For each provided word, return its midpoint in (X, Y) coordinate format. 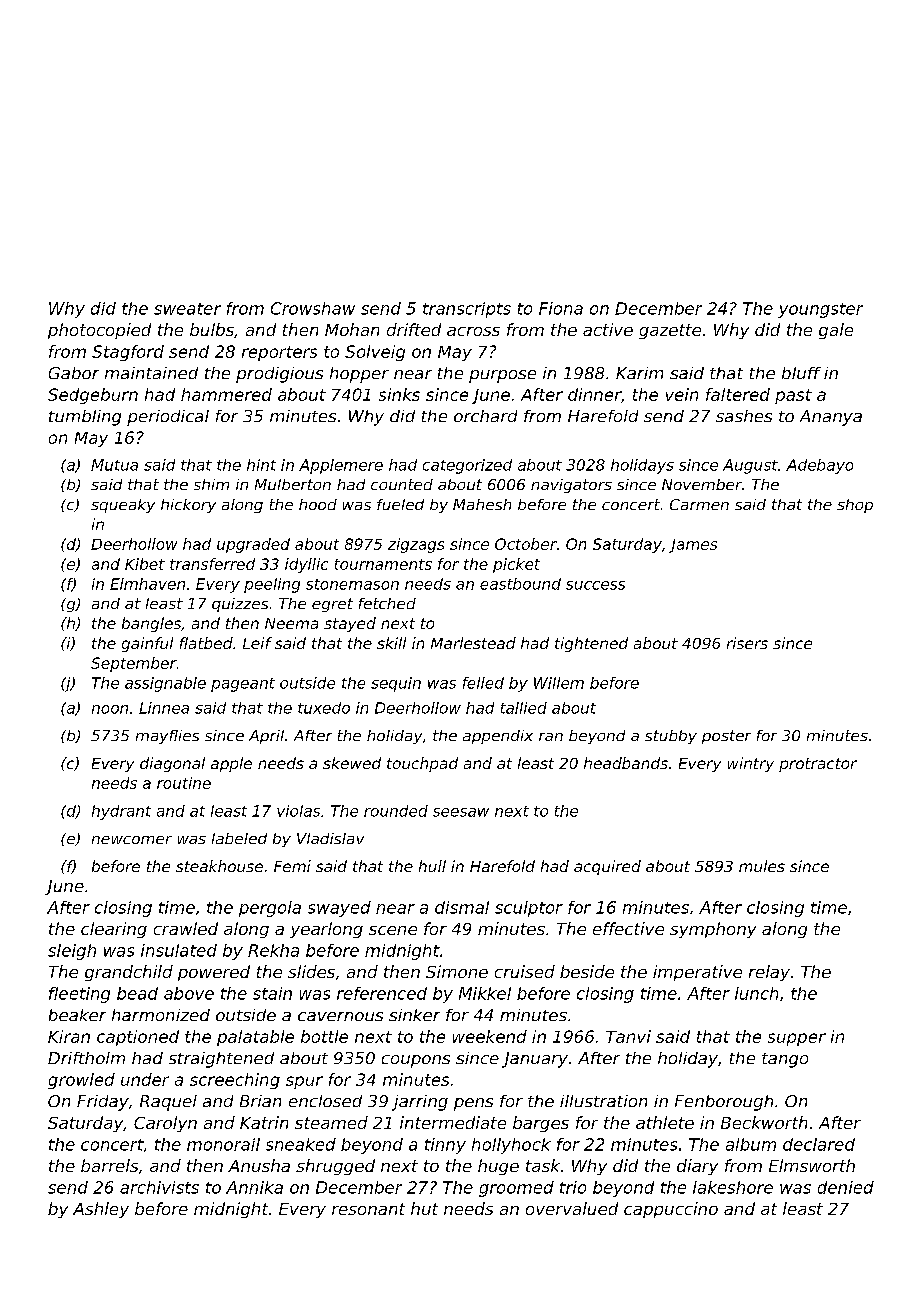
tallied (524, 708)
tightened (591, 644)
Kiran (69, 1036)
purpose (502, 376)
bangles (151, 624)
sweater (187, 309)
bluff (801, 373)
